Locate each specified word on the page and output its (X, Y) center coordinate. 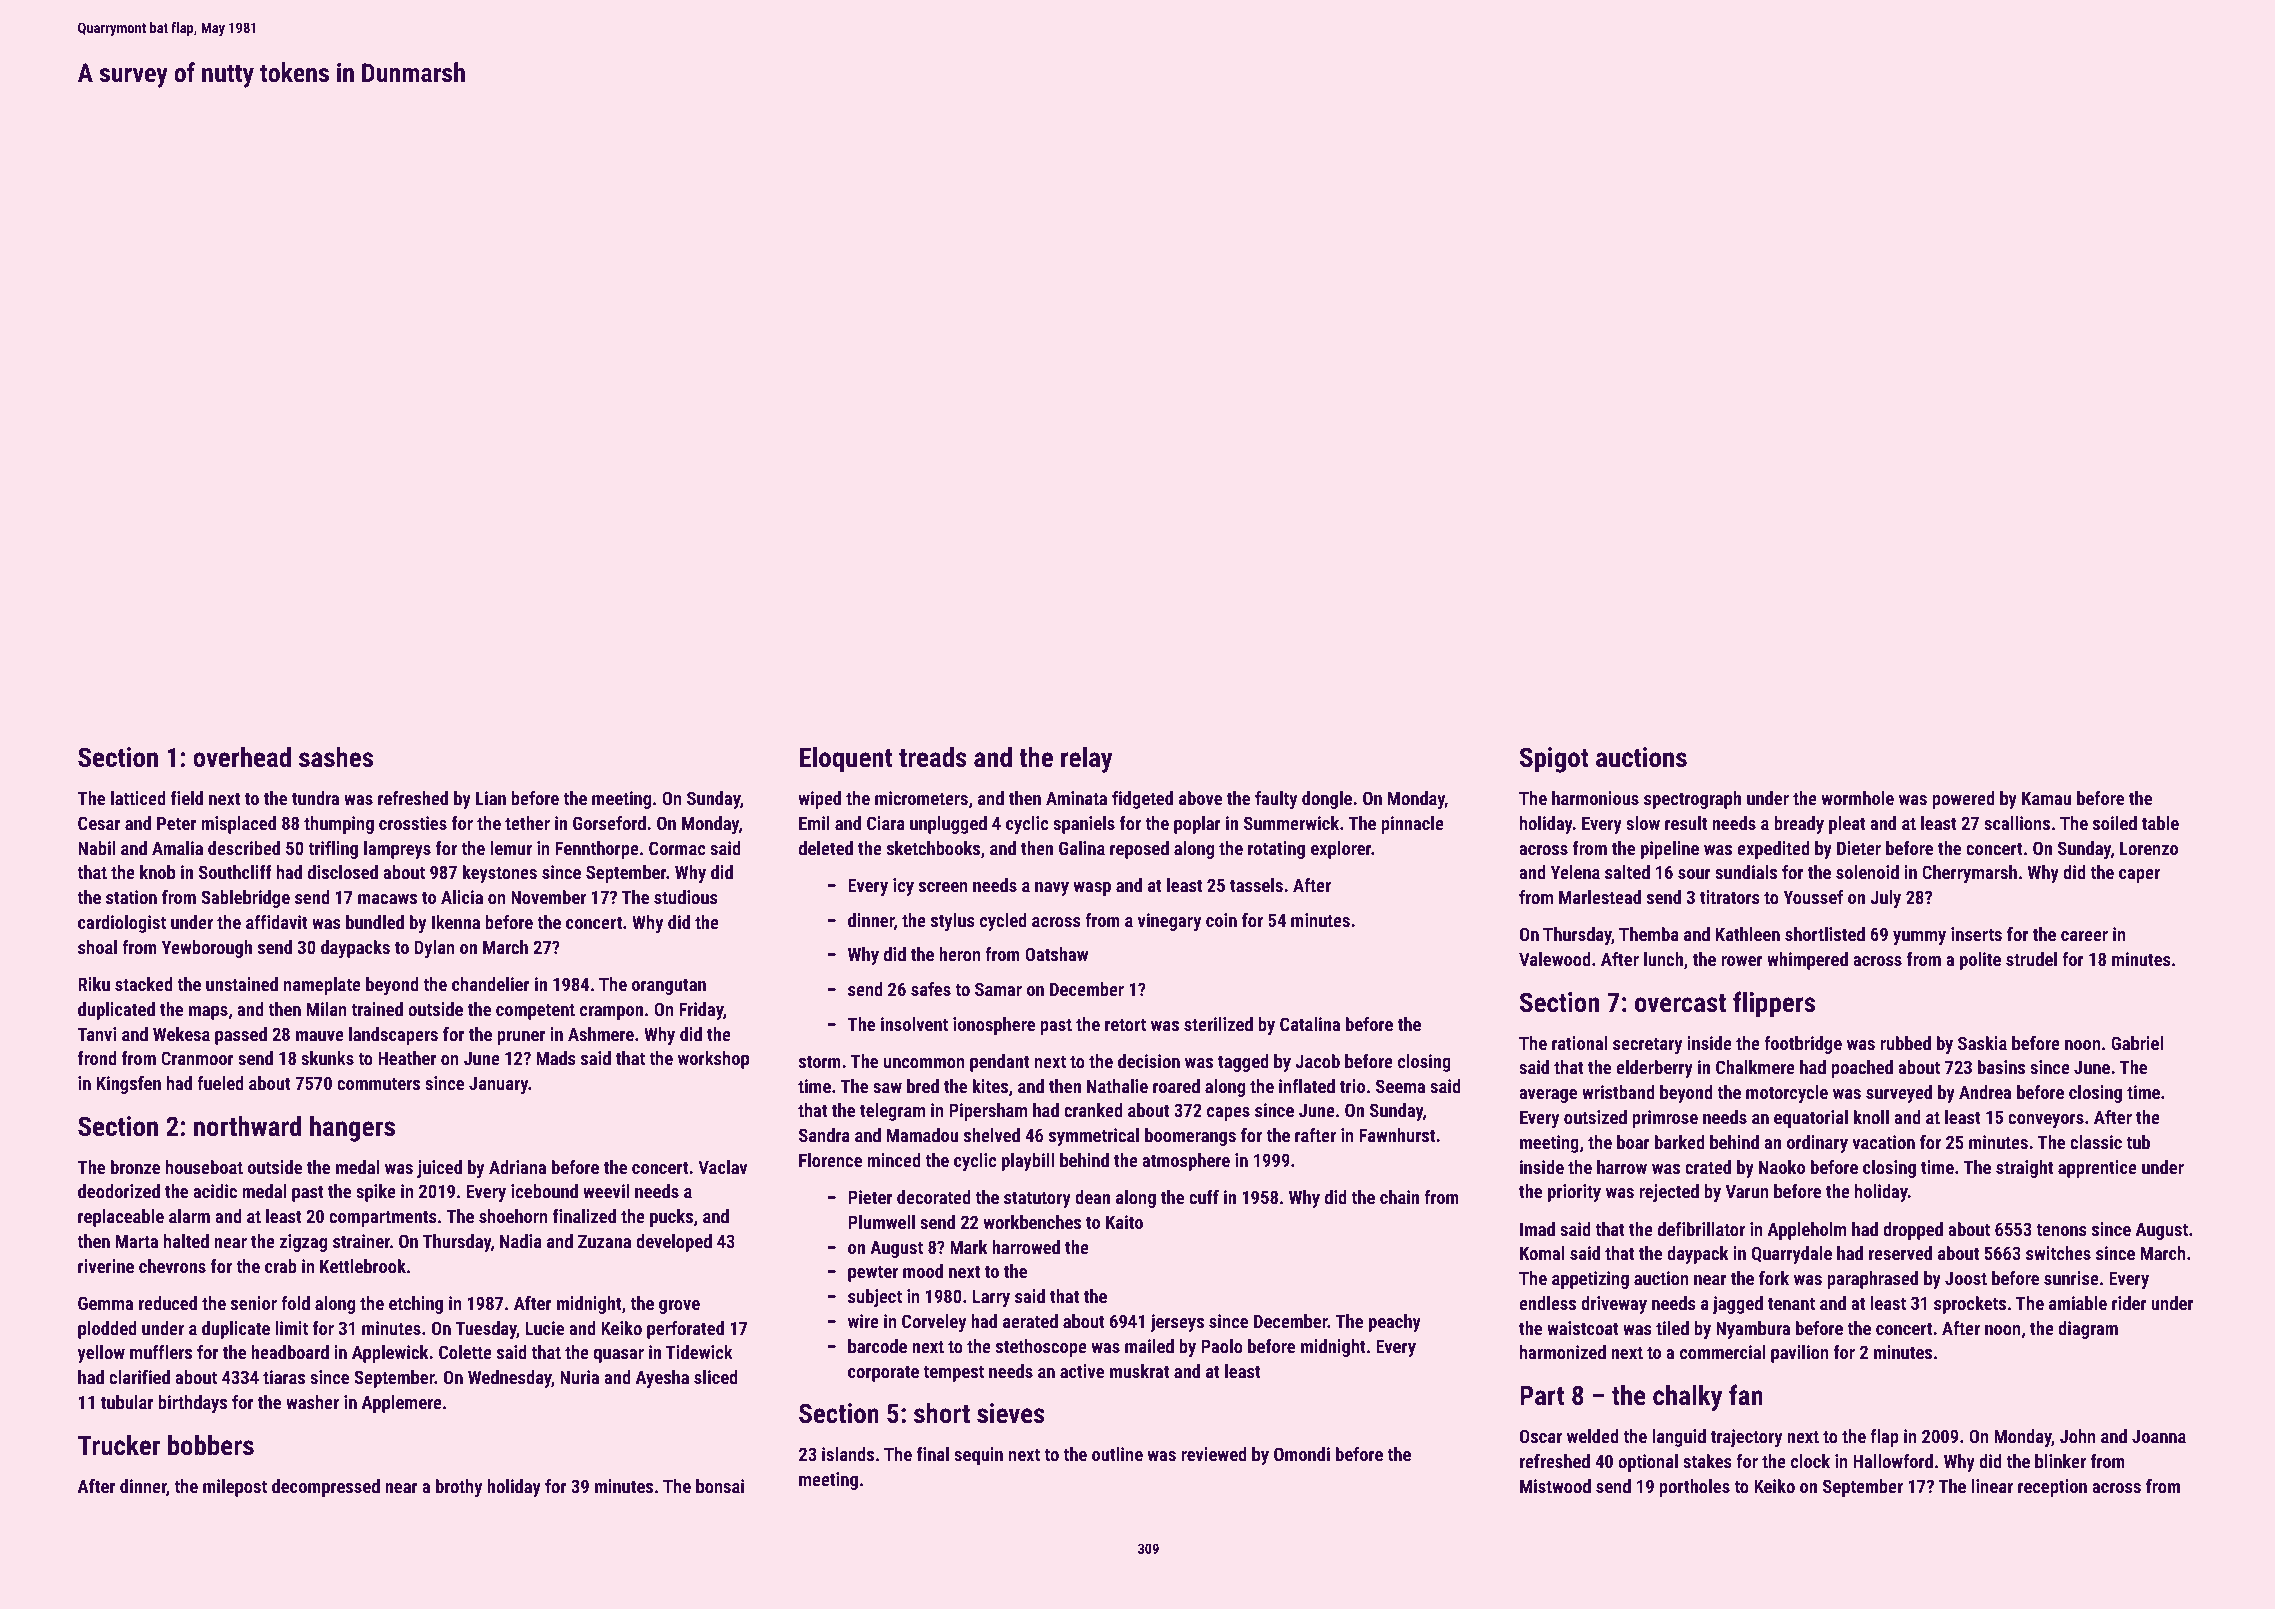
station (131, 897)
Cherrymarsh (1969, 874)
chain (1399, 1197)
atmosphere (1186, 1162)
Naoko (1782, 1167)
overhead (242, 757)
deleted (826, 848)
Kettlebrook (363, 1266)
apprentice (2097, 1169)
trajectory (1746, 1438)
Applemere (402, 1404)
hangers (352, 1128)
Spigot (1554, 760)
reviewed (1214, 1454)
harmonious (1595, 798)
